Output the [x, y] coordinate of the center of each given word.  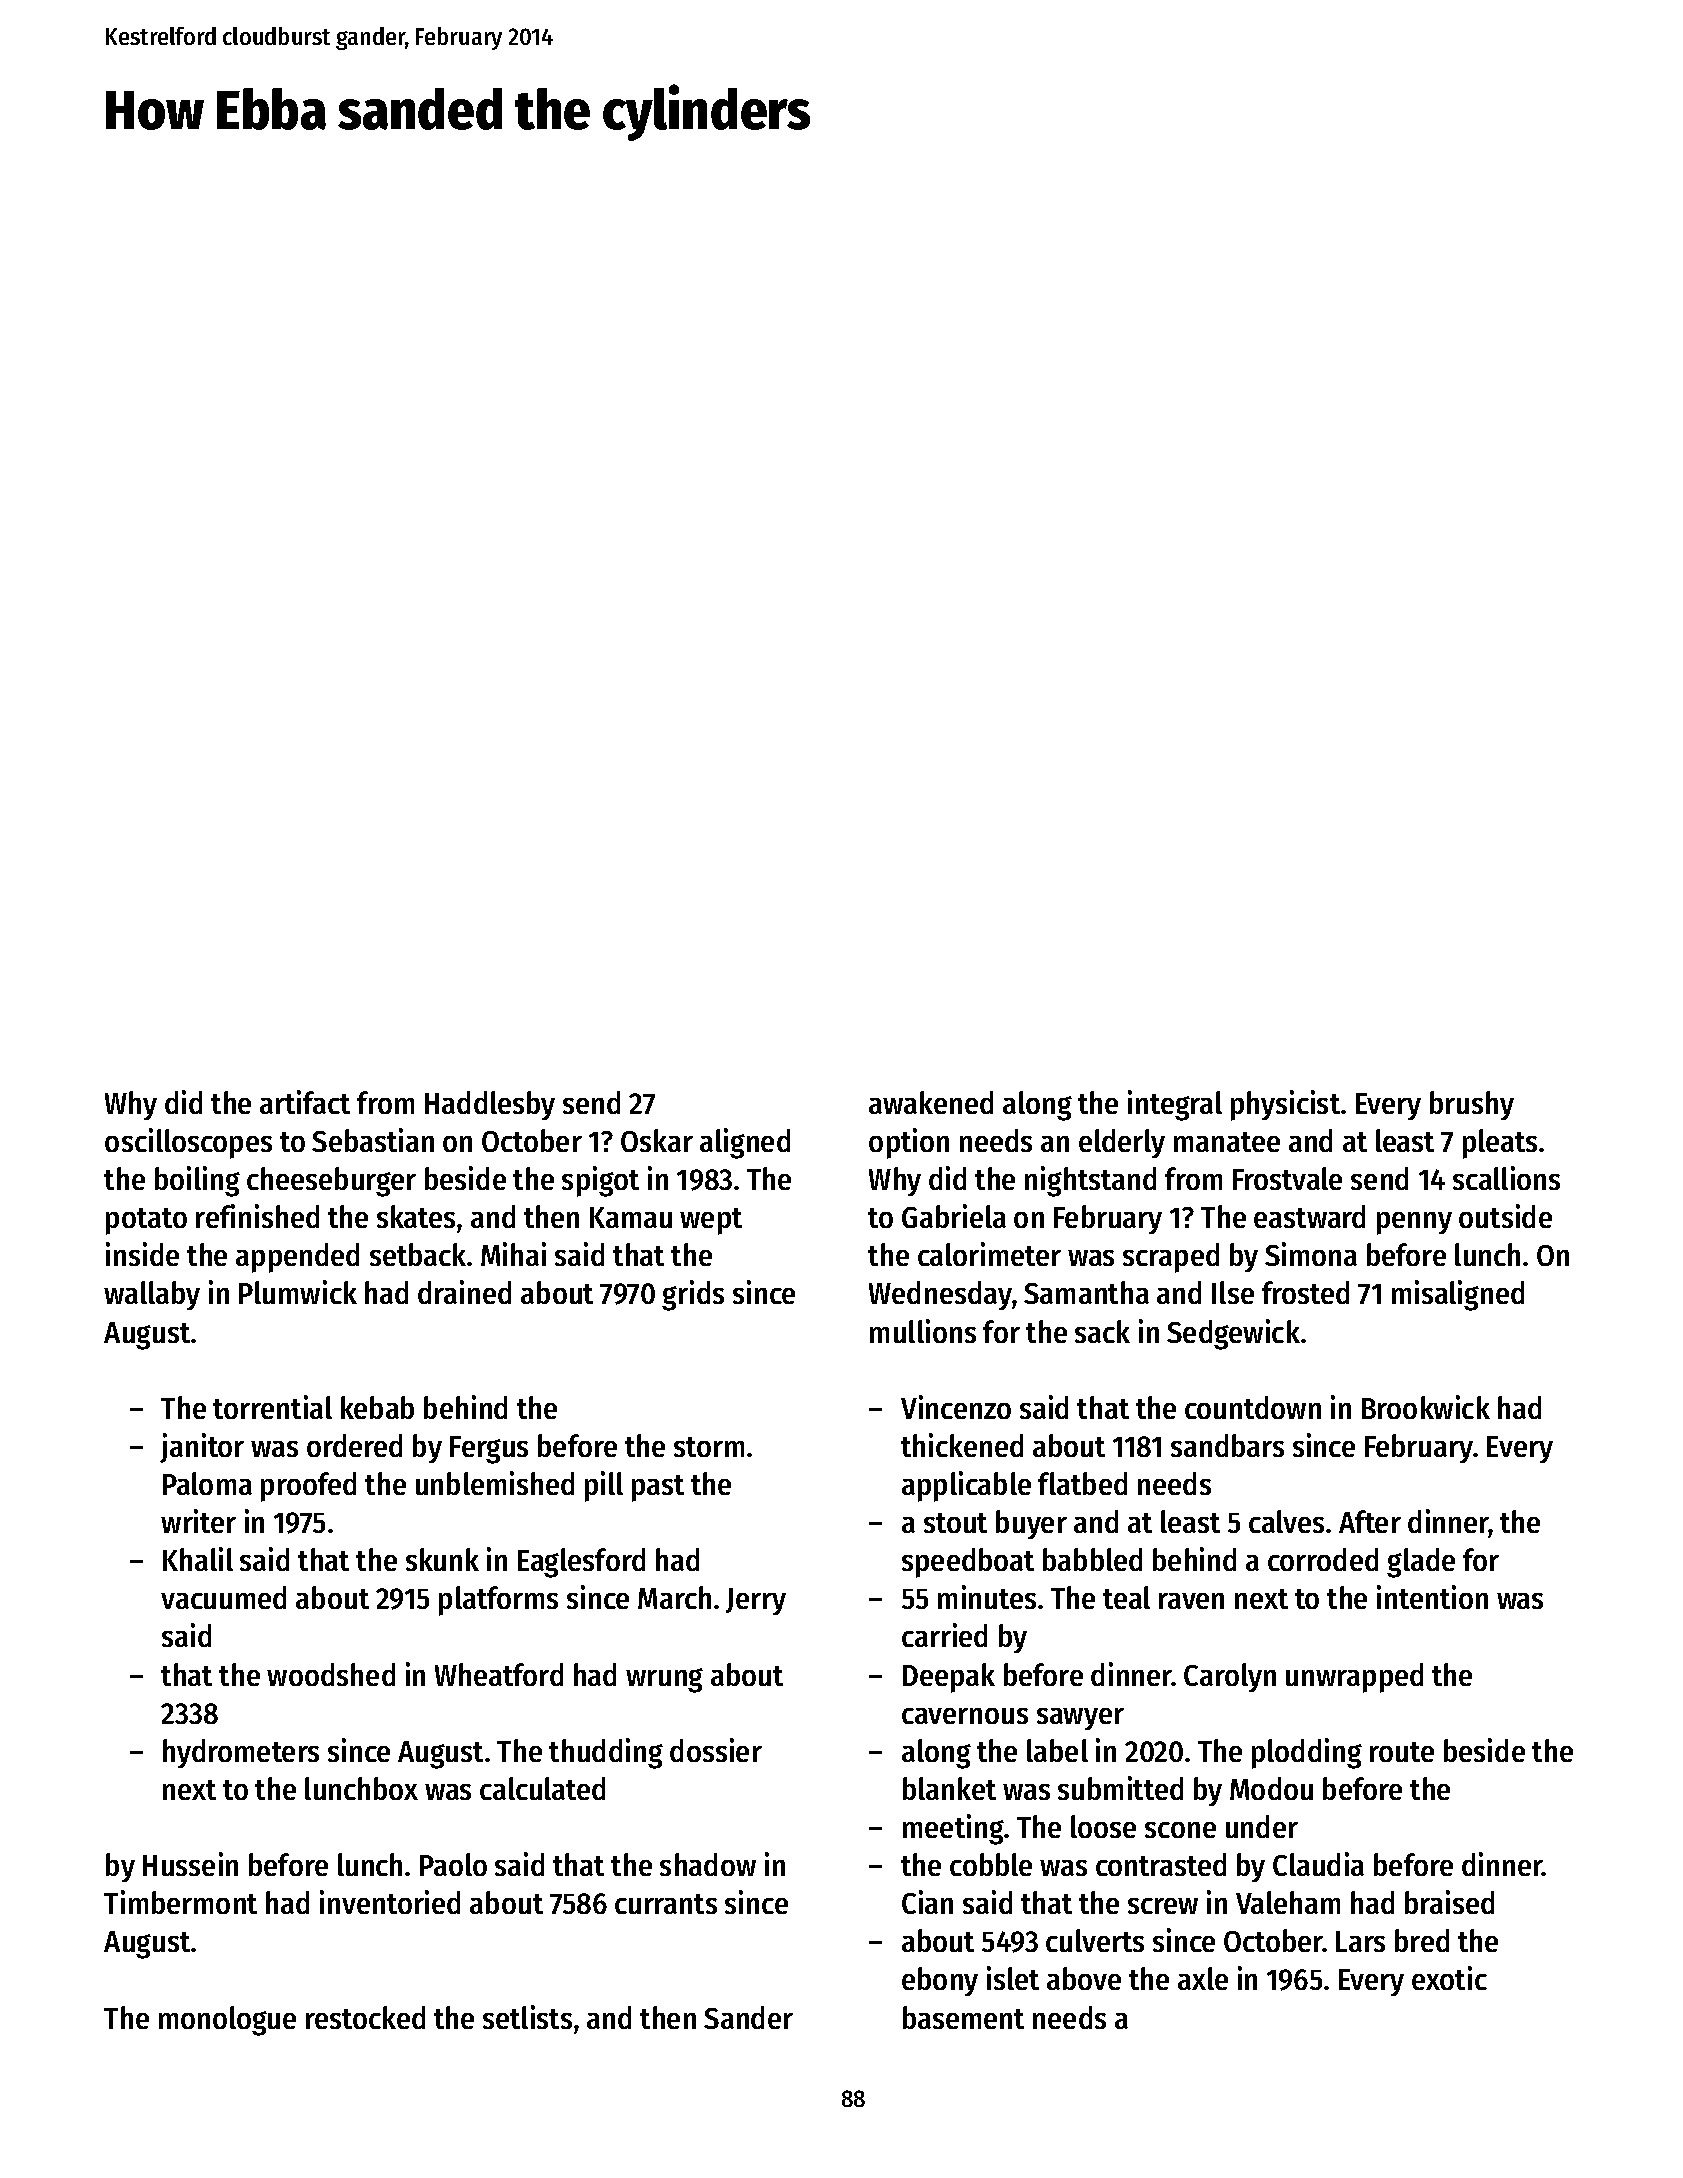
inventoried [390, 1902]
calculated [542, 1788]
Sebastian [373, 1140]
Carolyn [1230, 1677]
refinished [257, 1216]
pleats [1500, 1144]
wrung [664, 1680]
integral [1175, 1105]
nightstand [1090, 1181]
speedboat [968, 1563]
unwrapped [1354, 1678]
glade [1421, 1563]
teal [1126, 1597]
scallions [1506, 1178]
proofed [308, 1487]
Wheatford [499, 1674]
